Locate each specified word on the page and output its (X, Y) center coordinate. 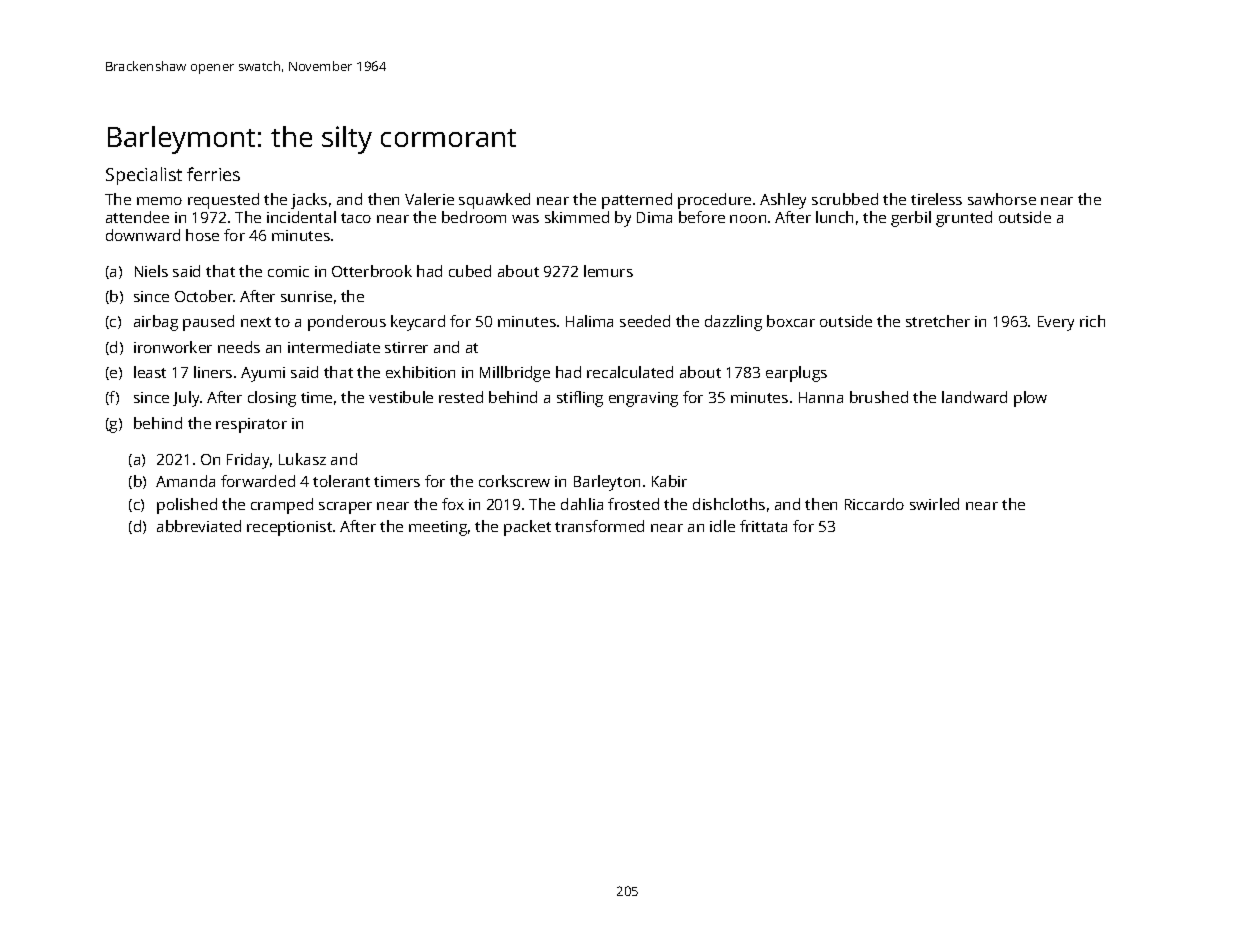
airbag (156, 323)
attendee (137, 217)
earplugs (796, 374)
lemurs (608, 271)
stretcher (938, 321)
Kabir (669, 481)
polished (187, 506)
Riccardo (874, 504)
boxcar (791, 321)
